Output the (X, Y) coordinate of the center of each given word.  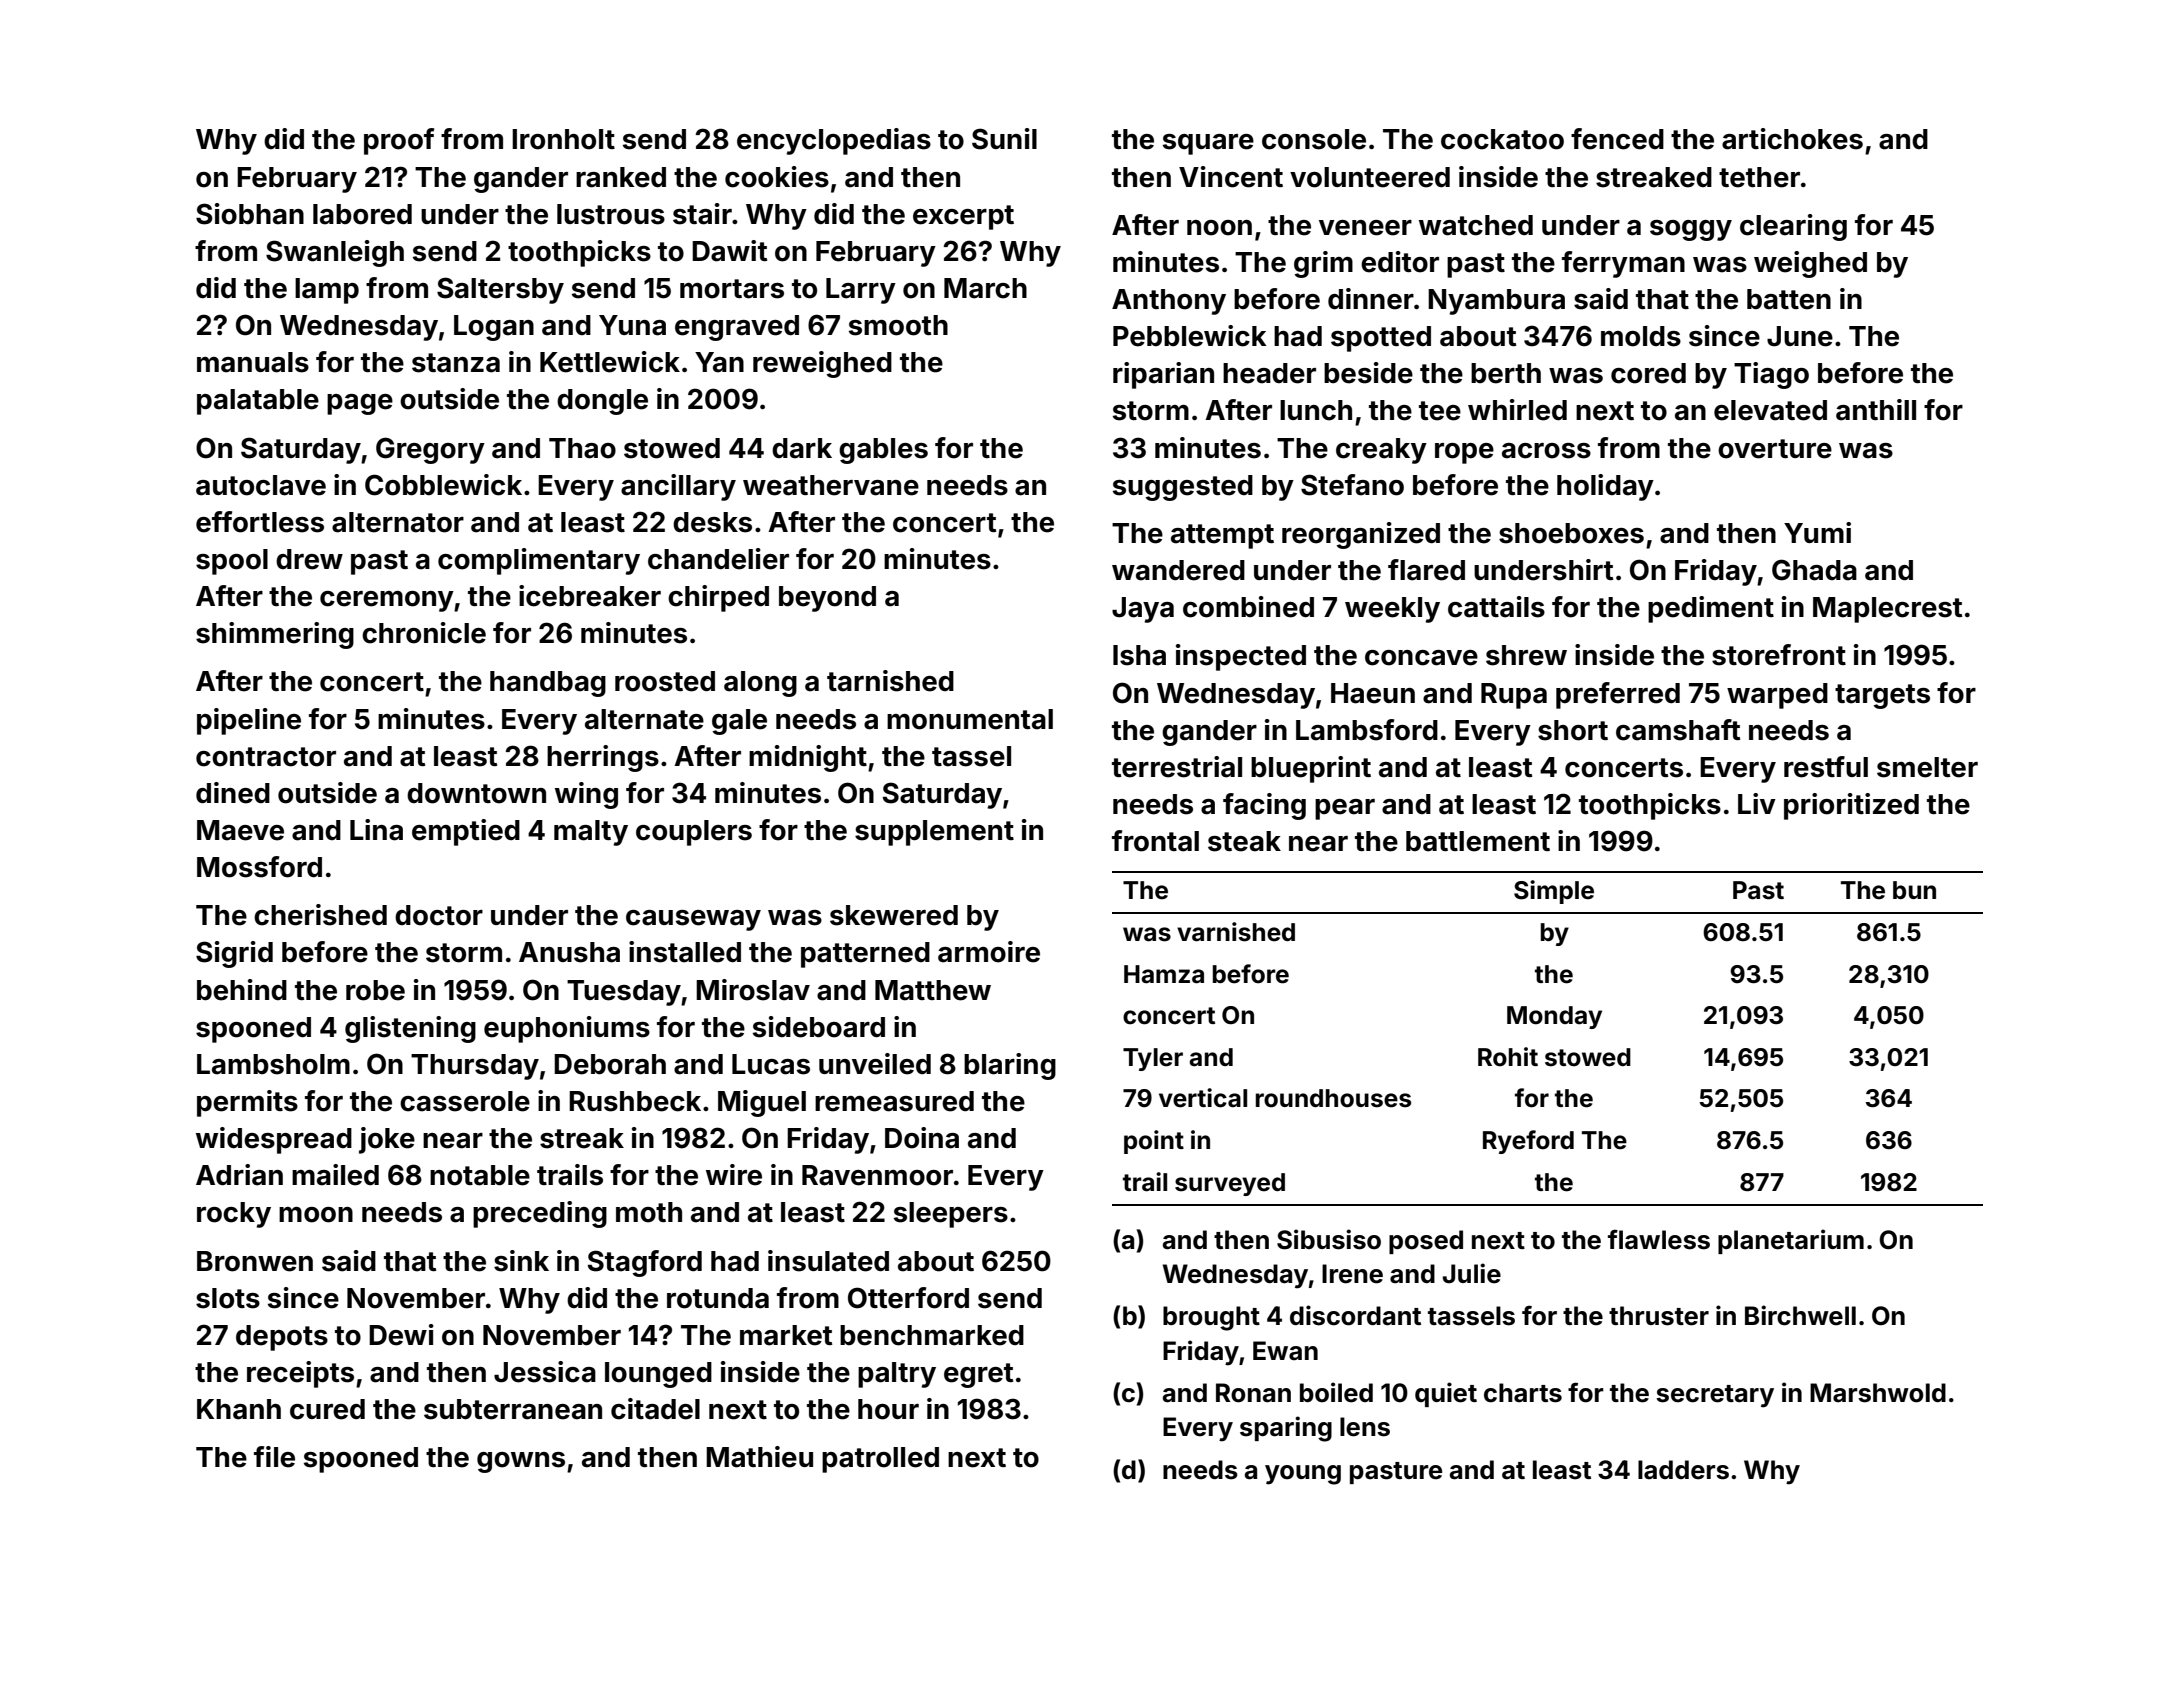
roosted (665, 681)
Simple (1554, 892)
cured (327, 1409)
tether (1759, 177)
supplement (934, 833)
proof (399, 141)
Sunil (1004, 139)
